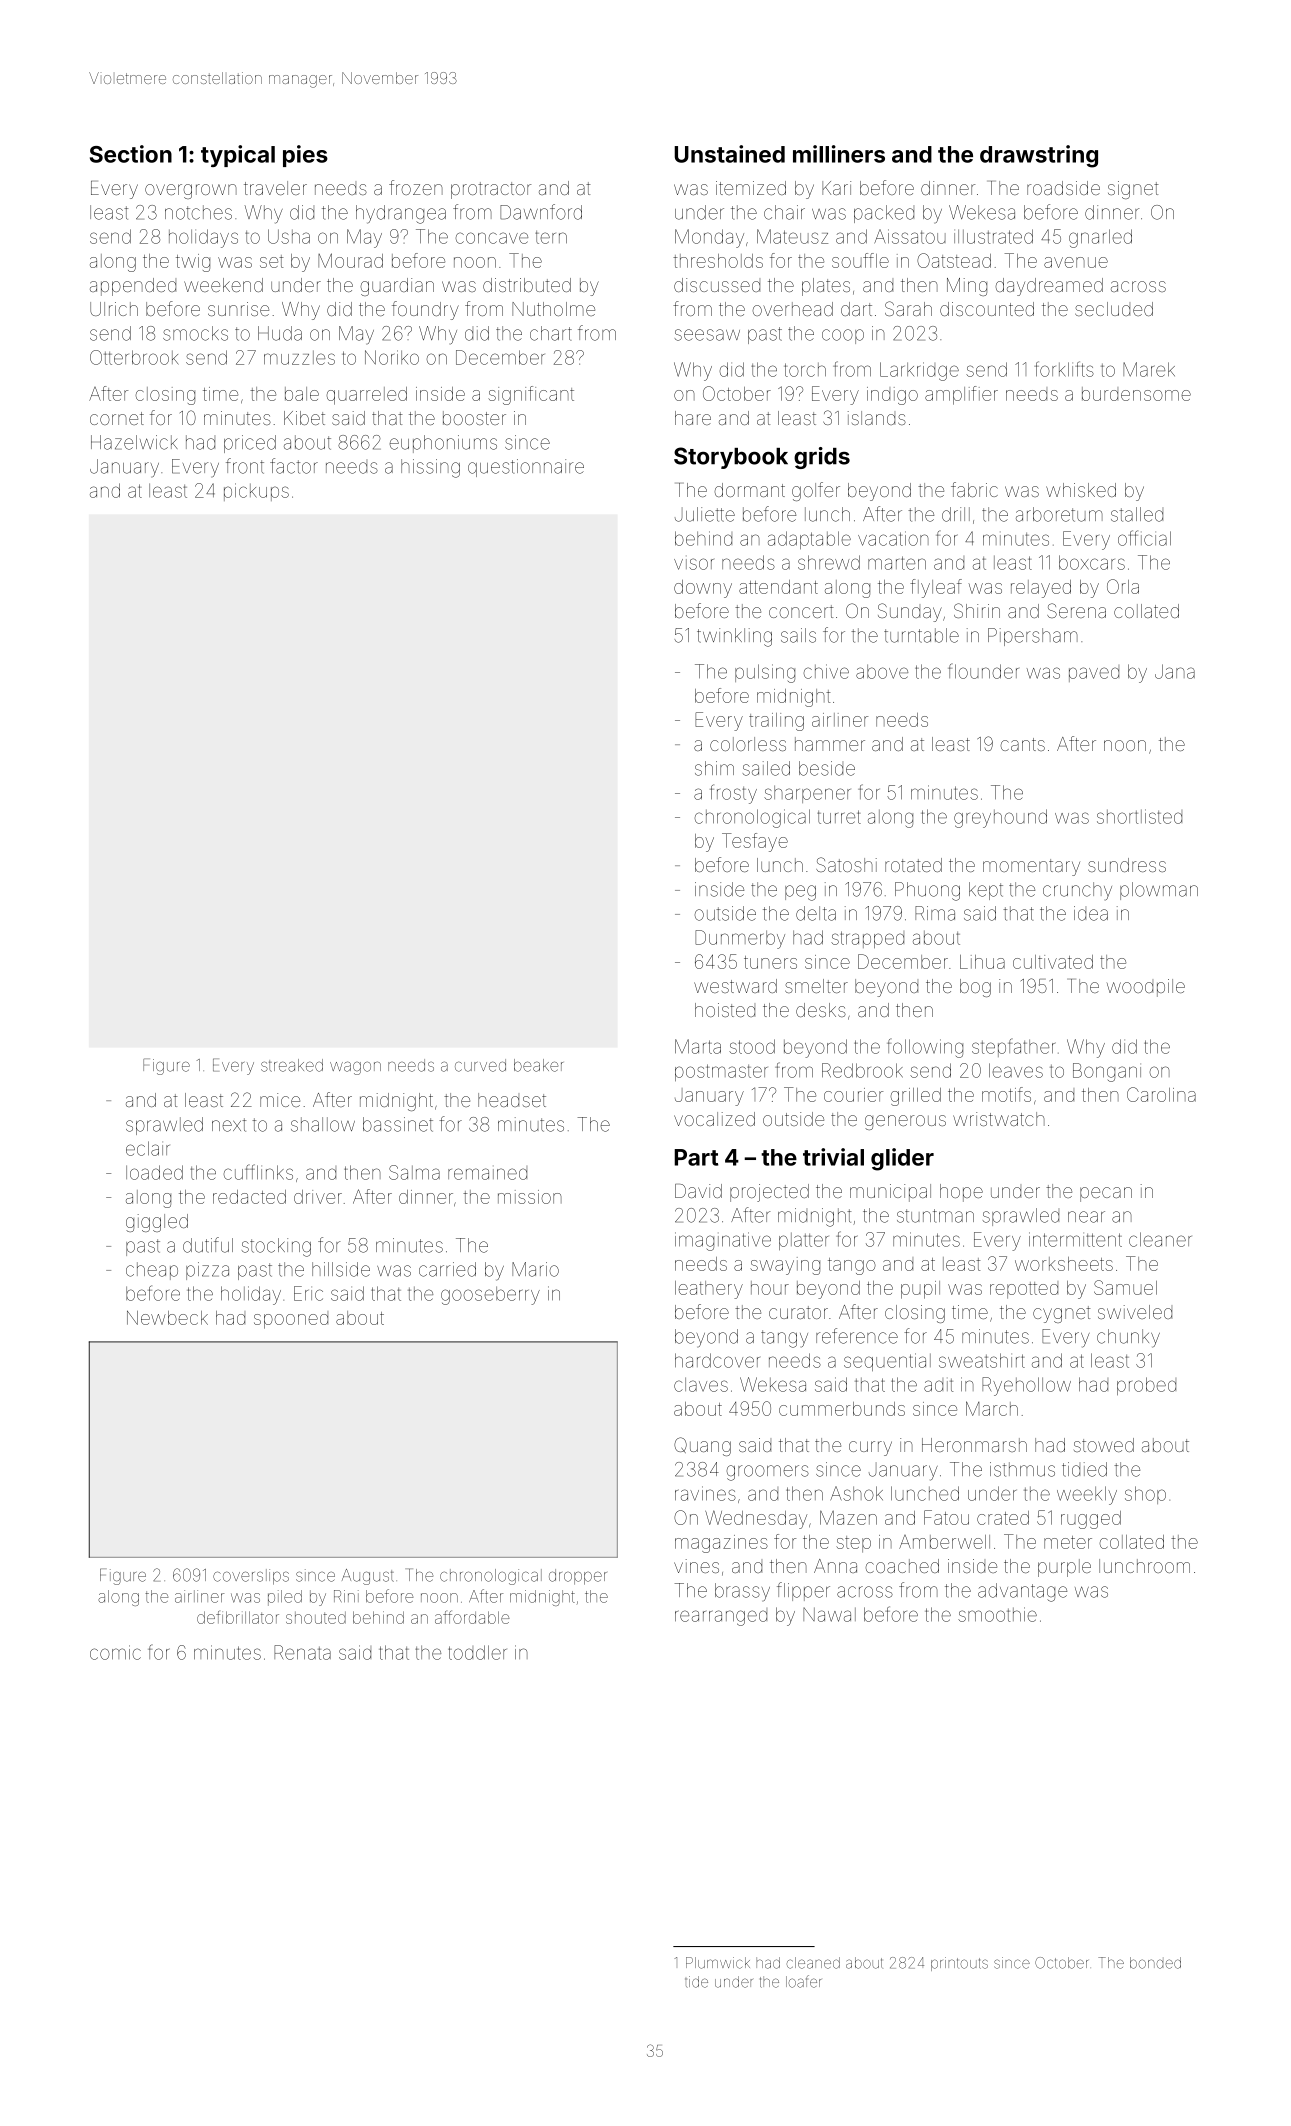 Image resolution: width=1291 pixels, height=2126 pixels. What do you see at coordinates (256, 492) in the screenshot?
I see `pickups` at bounding box center [256, 492].
